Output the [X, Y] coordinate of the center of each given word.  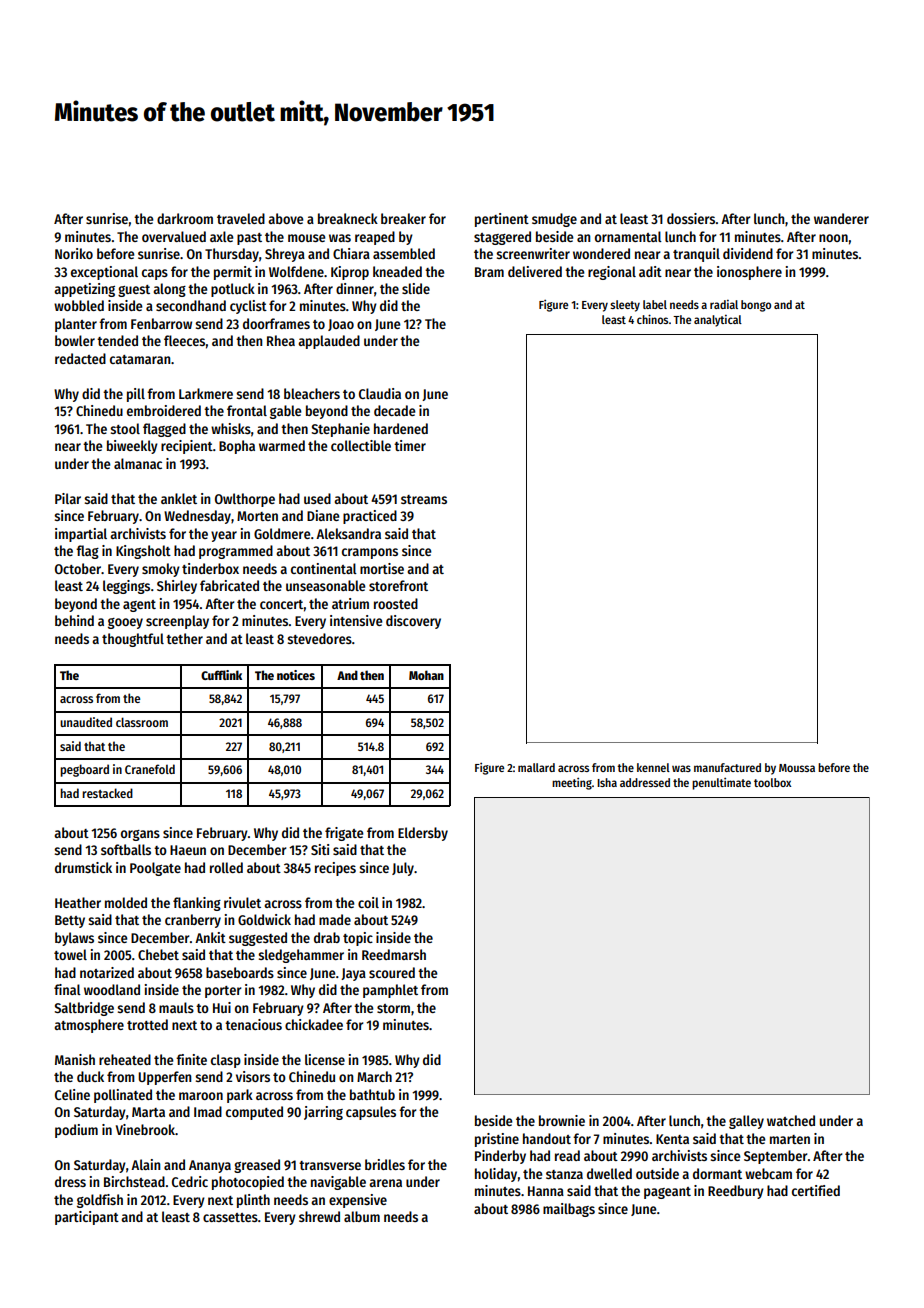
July [403, 869]
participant [87, 1218]
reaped [375, 238]
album [362, 1216]
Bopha [237, 447]
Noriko [74, 253]
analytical [718, 321]
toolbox [772, 782]
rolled [226, 867]
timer [410, 445]
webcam [768, 1173]
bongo [756, 306]
